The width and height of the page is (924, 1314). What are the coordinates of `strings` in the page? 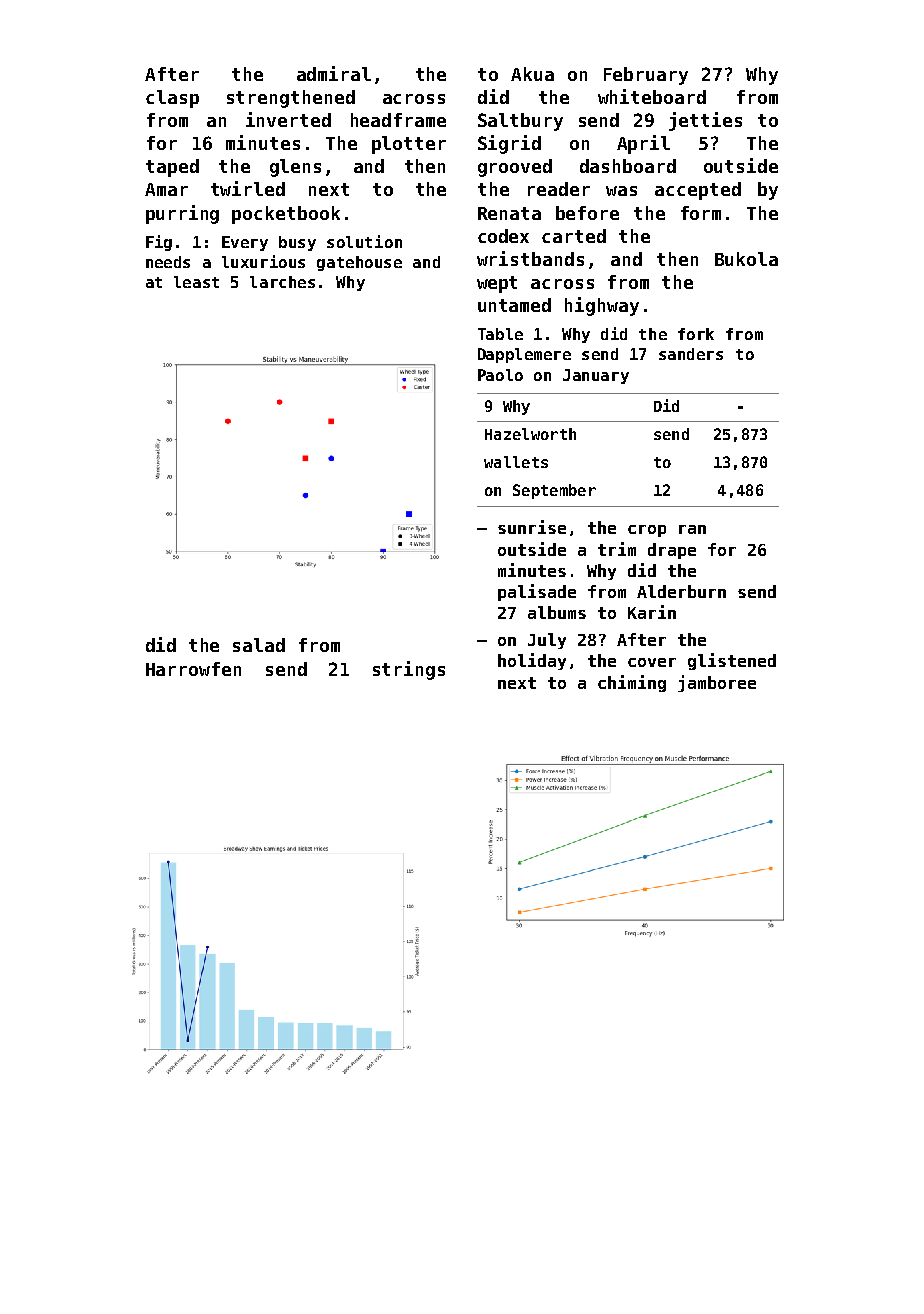 It's located at (409, 670).
